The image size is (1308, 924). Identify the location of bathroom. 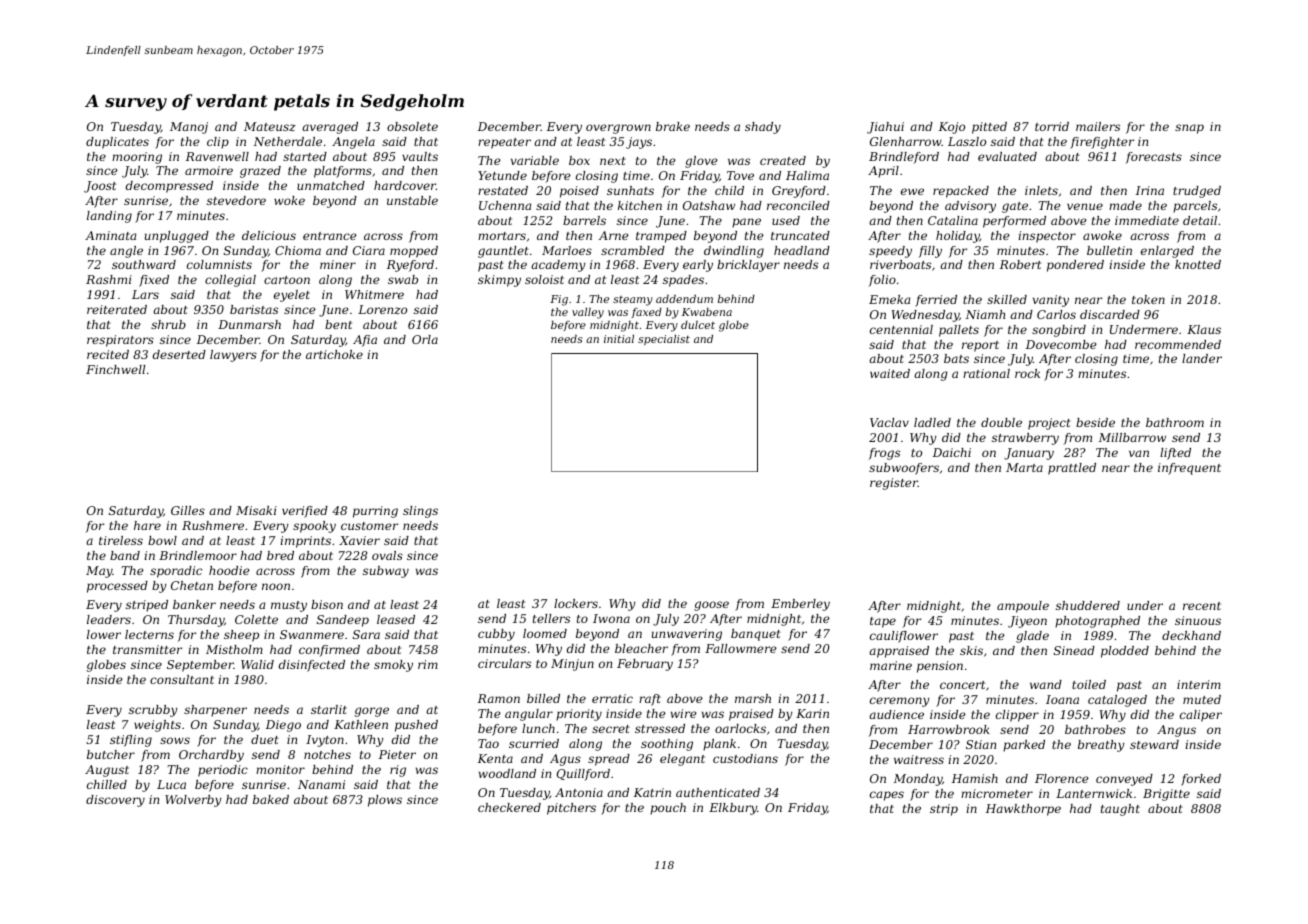
(1175, 422).
